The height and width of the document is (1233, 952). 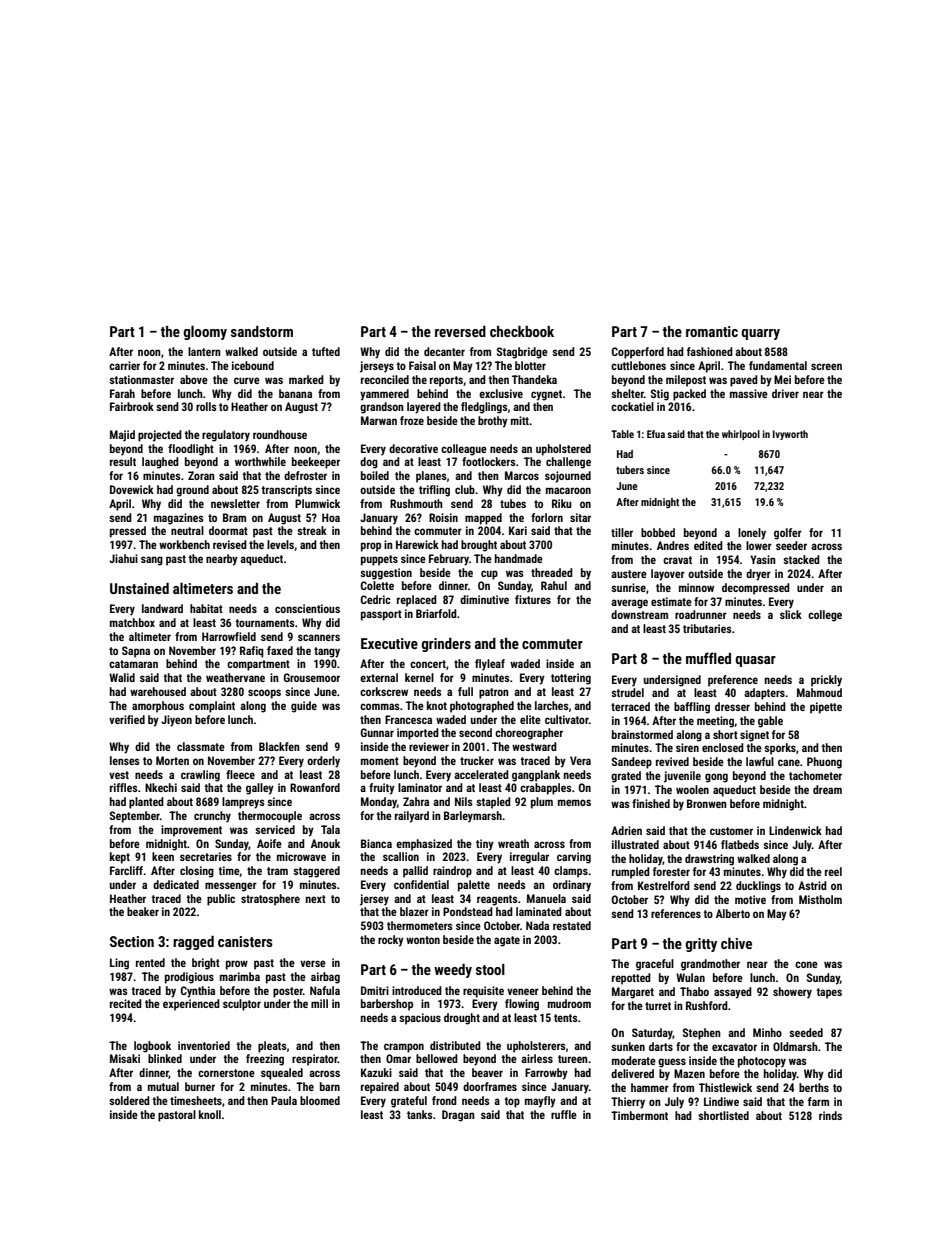 What do you see at coordinates (818, 1101) in the document?
I see `farm` at bounding box center [818, 1101].
